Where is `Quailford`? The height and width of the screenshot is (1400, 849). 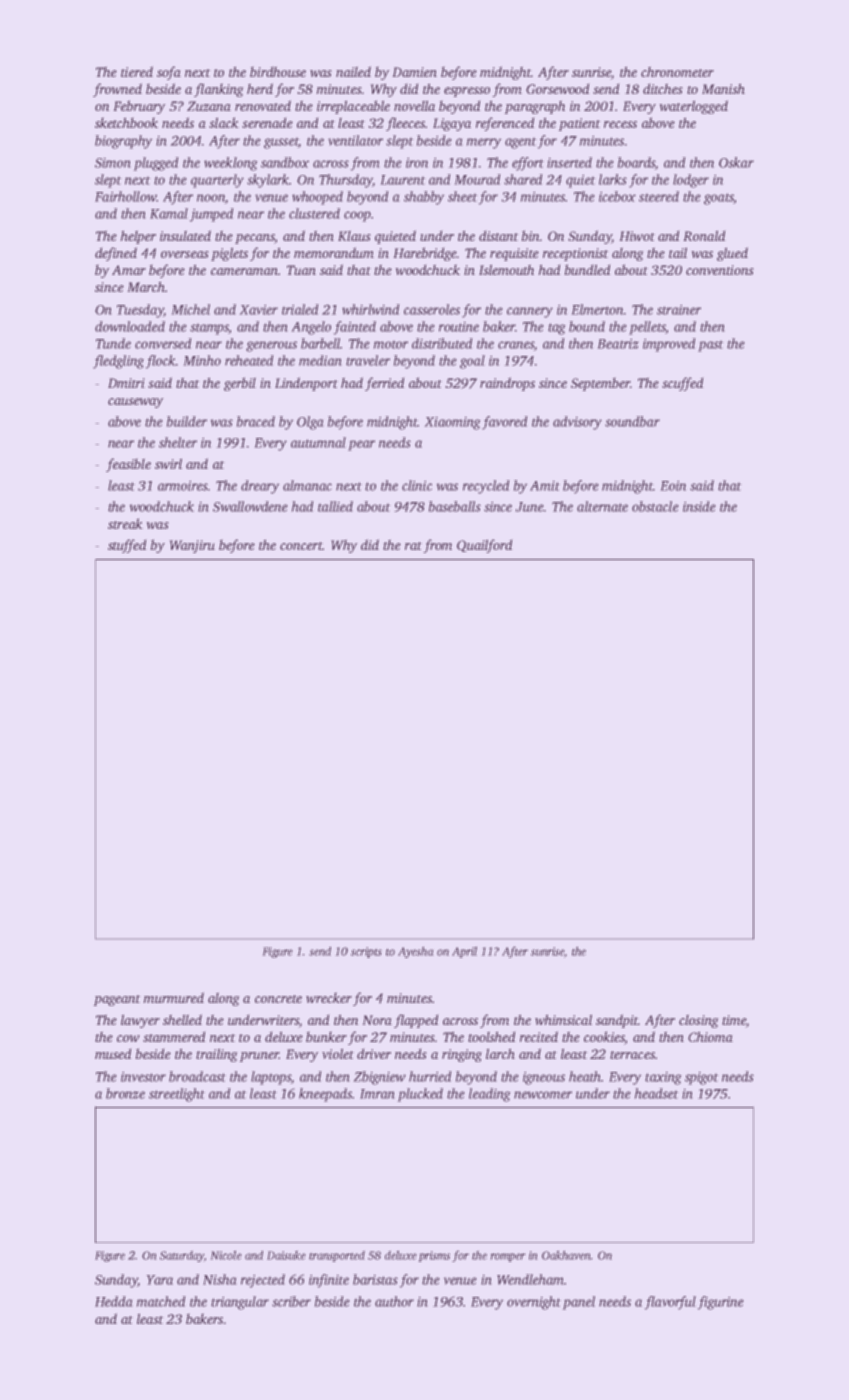
Quailford is located at coordinates (485, 546).
